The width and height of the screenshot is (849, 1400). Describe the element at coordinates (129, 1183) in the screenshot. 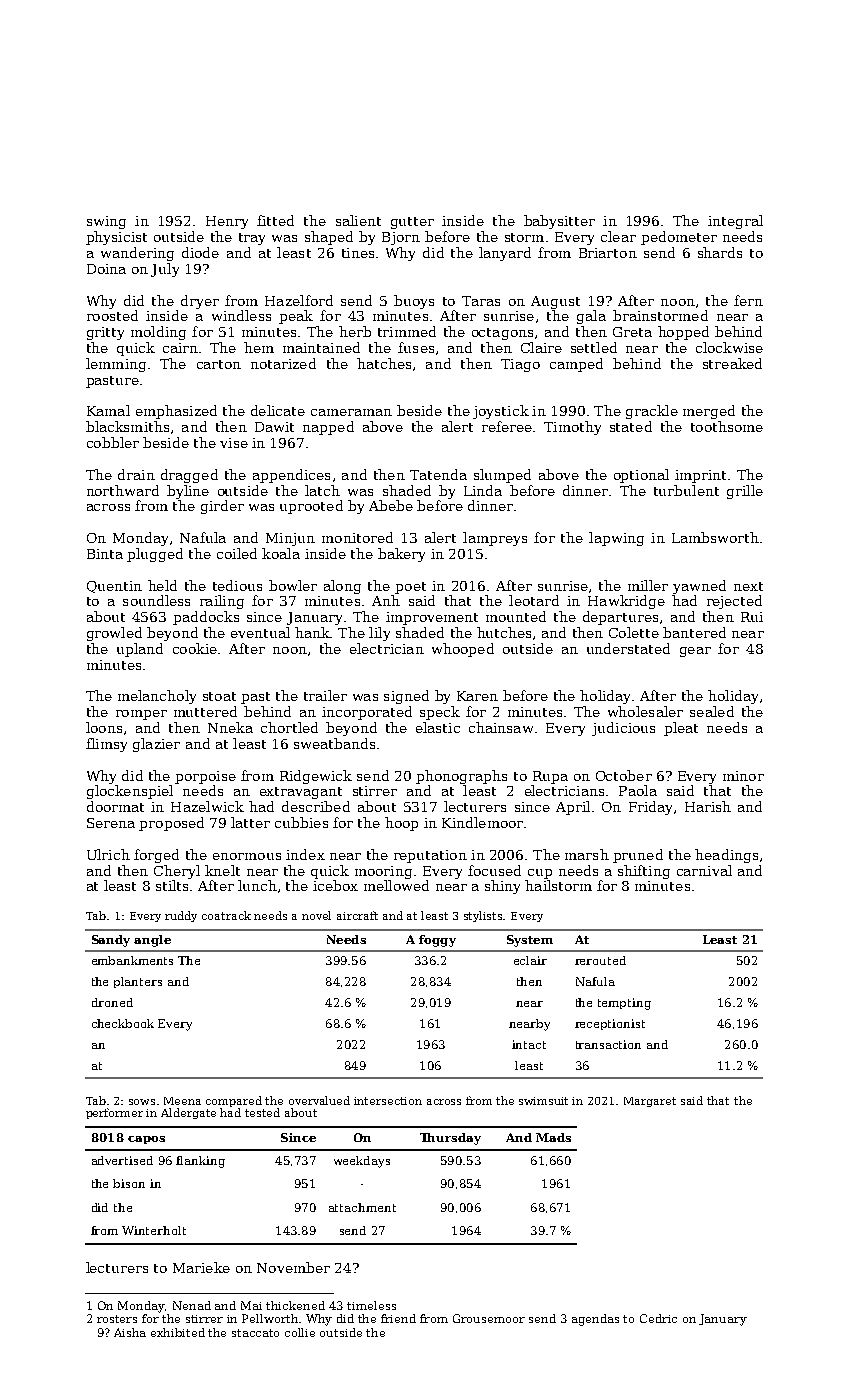

I see `bison` at that location.
